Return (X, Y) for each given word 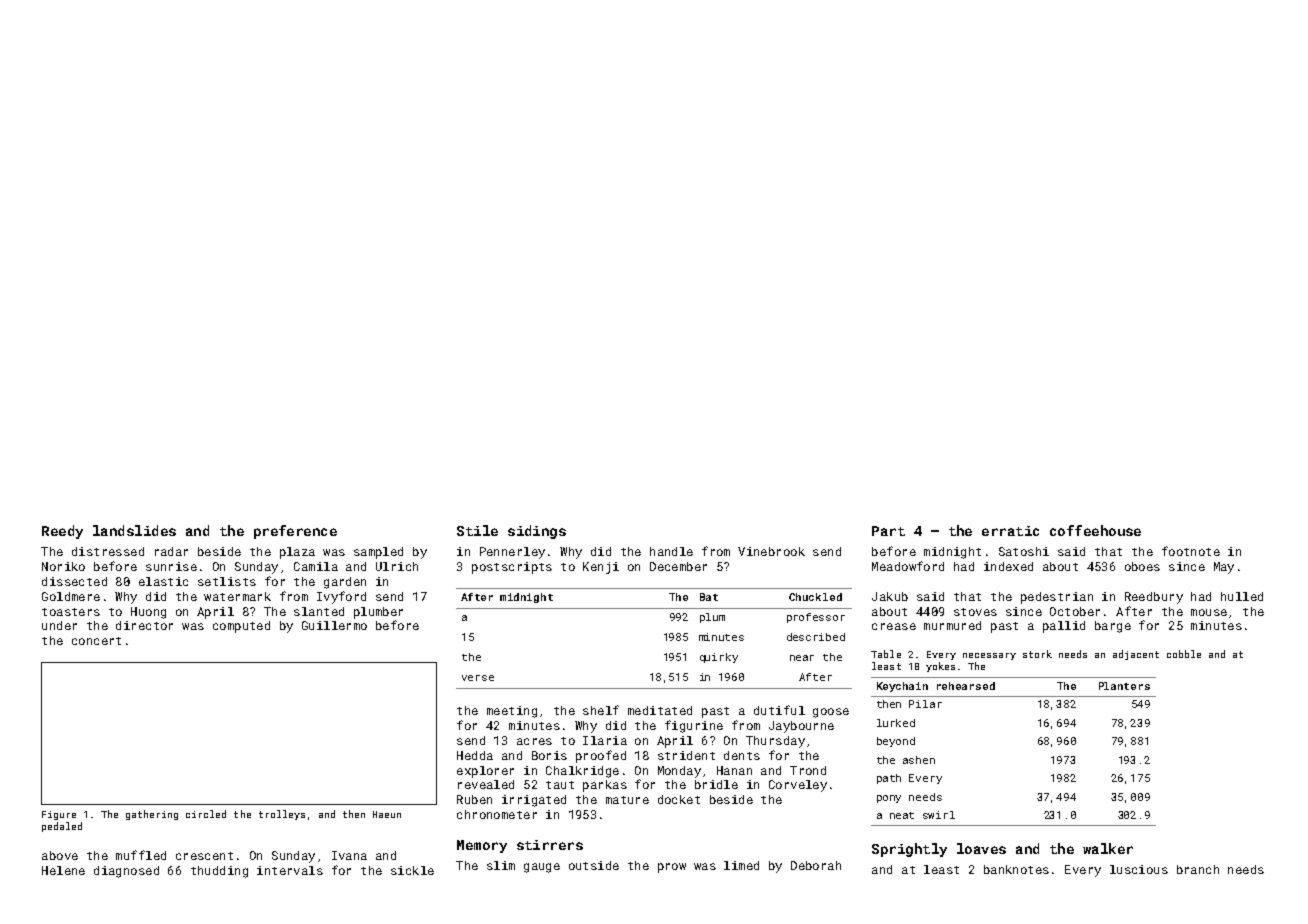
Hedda (475, 755)
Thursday (775, 742)
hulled (1242, 596)
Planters (1124, 686)
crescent (204, 856)
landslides (134, 530)
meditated (660, 710)
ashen (919, 760)
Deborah (816, 865)
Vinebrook (771, 551)
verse (478, 678)
